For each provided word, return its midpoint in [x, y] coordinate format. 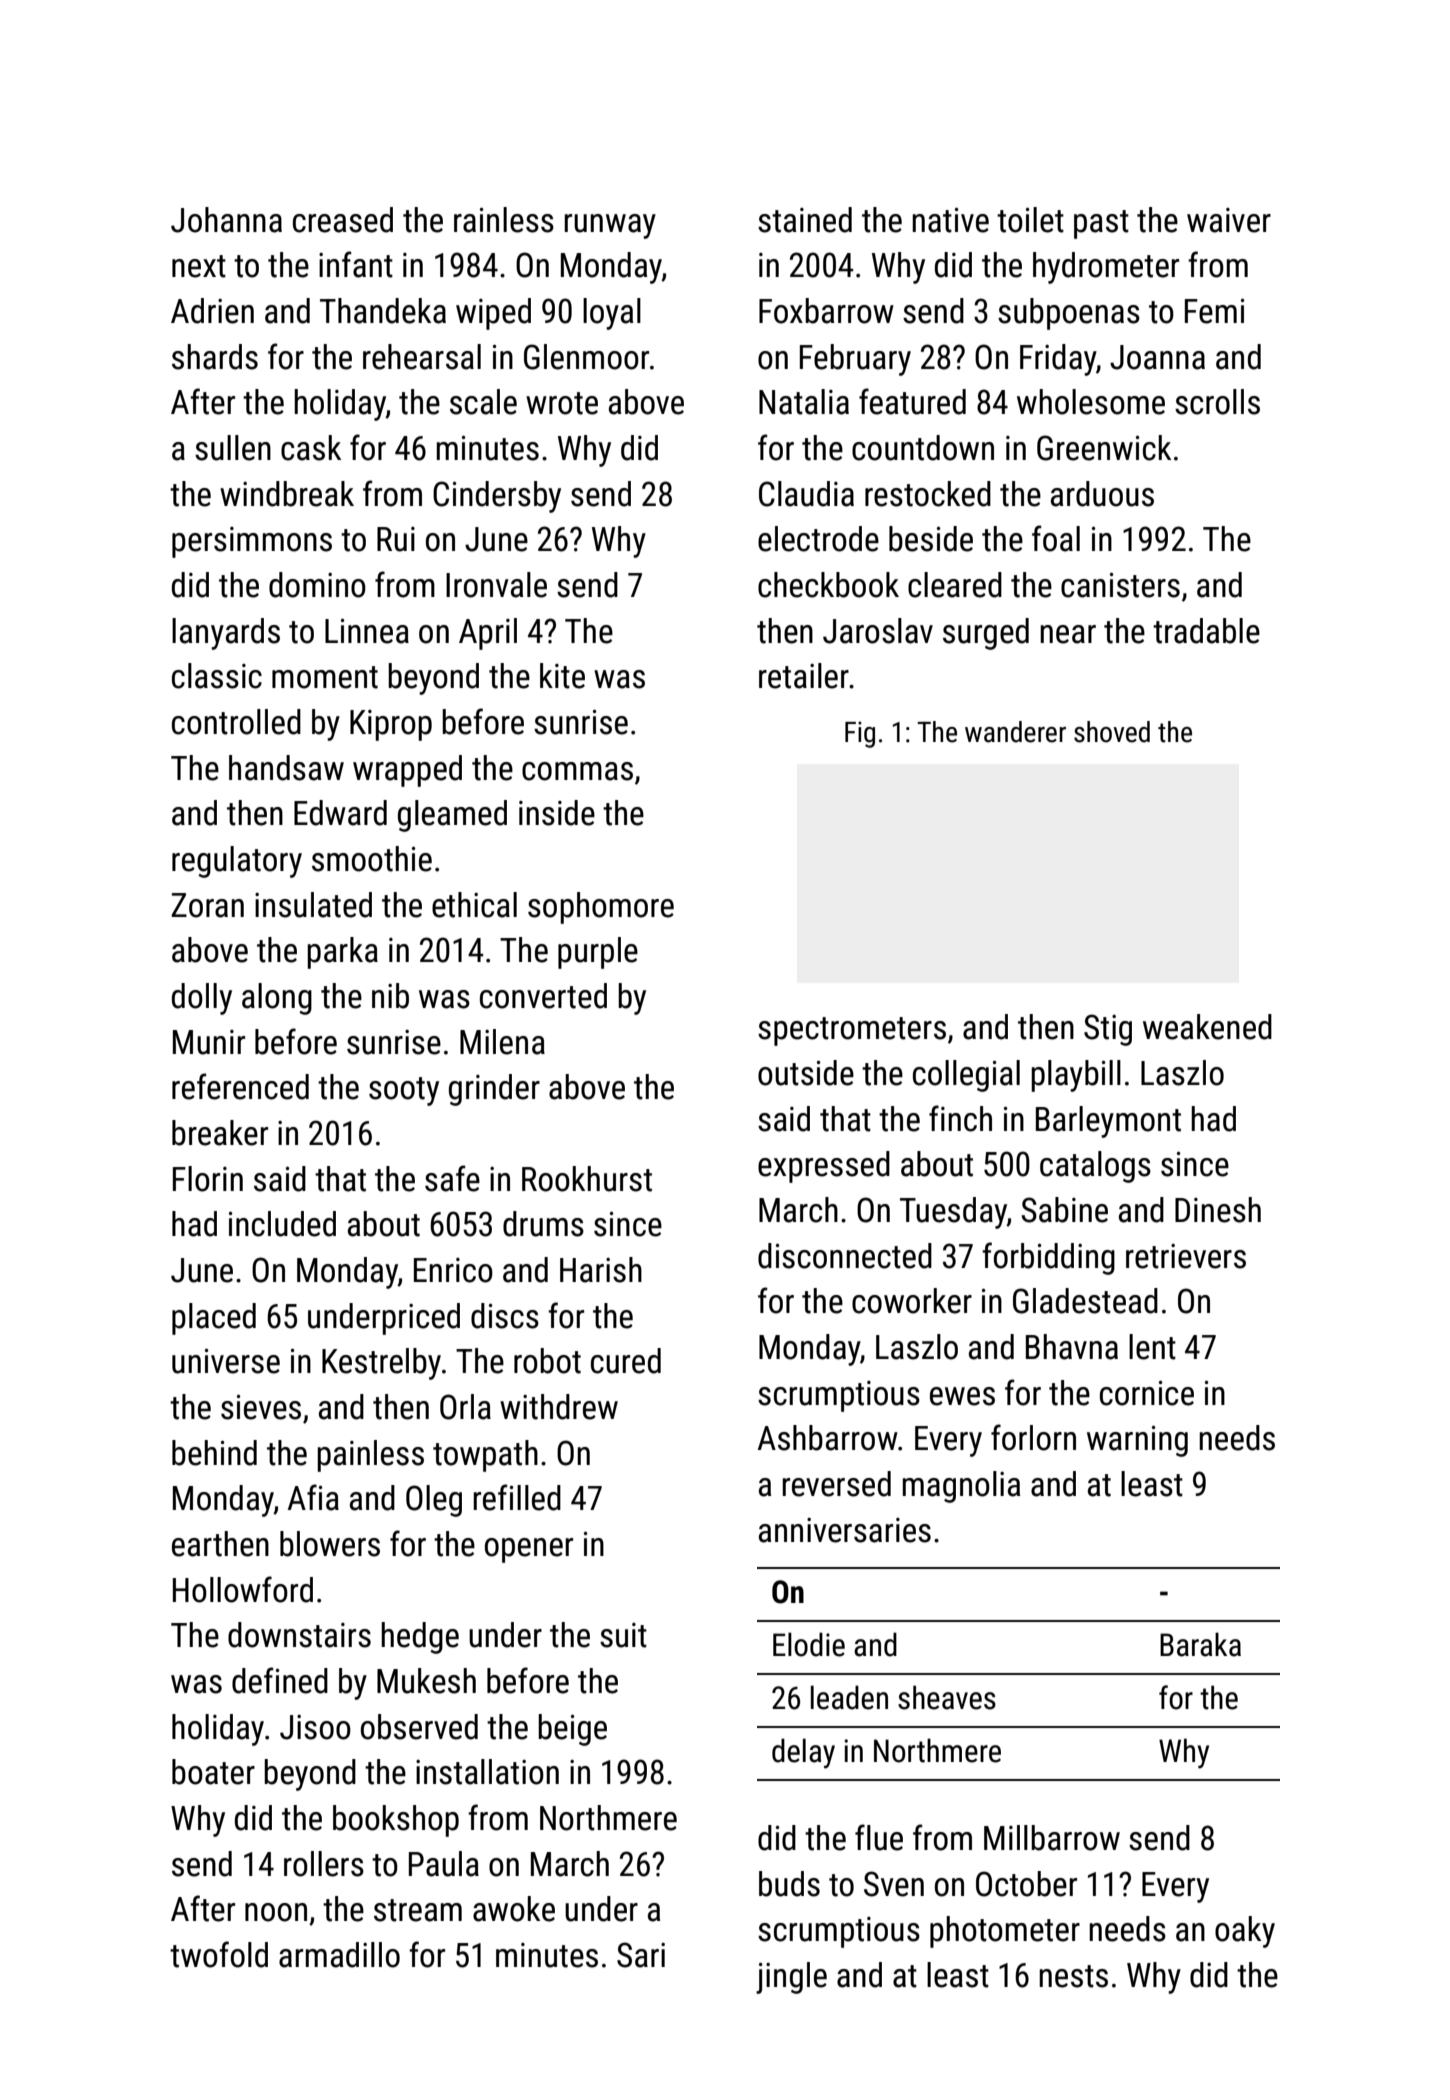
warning [1137, 1441]
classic [217, 676]
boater [213, 1772]
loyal [612, 314]
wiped [493, 314]
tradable [1206, 631]
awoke [514, 1909]
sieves [261, 1407]
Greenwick [1104, 448]
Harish [601, 1270]
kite [562, 676]
